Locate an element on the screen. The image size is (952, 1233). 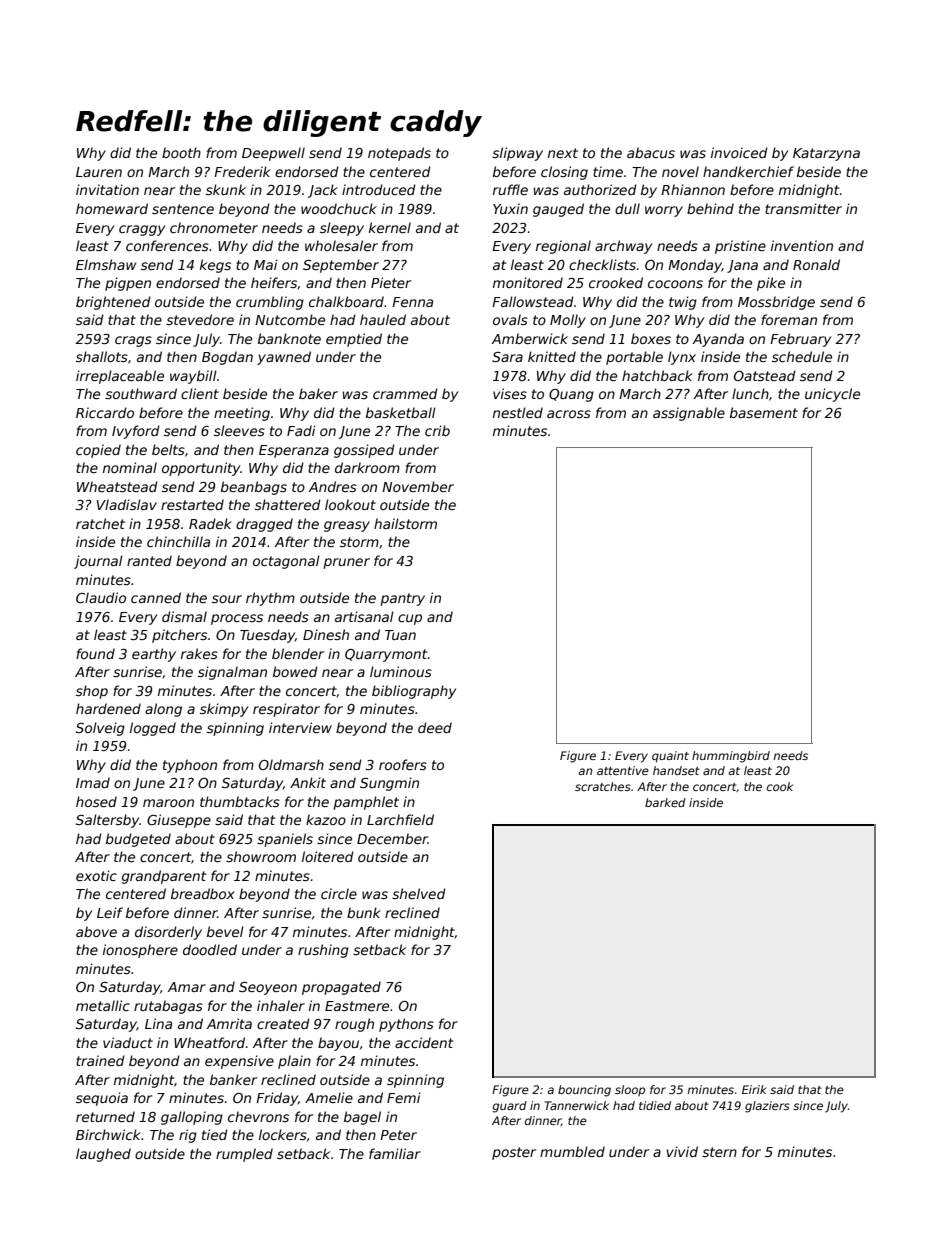
scratches is located at coordinates (603, 786).
